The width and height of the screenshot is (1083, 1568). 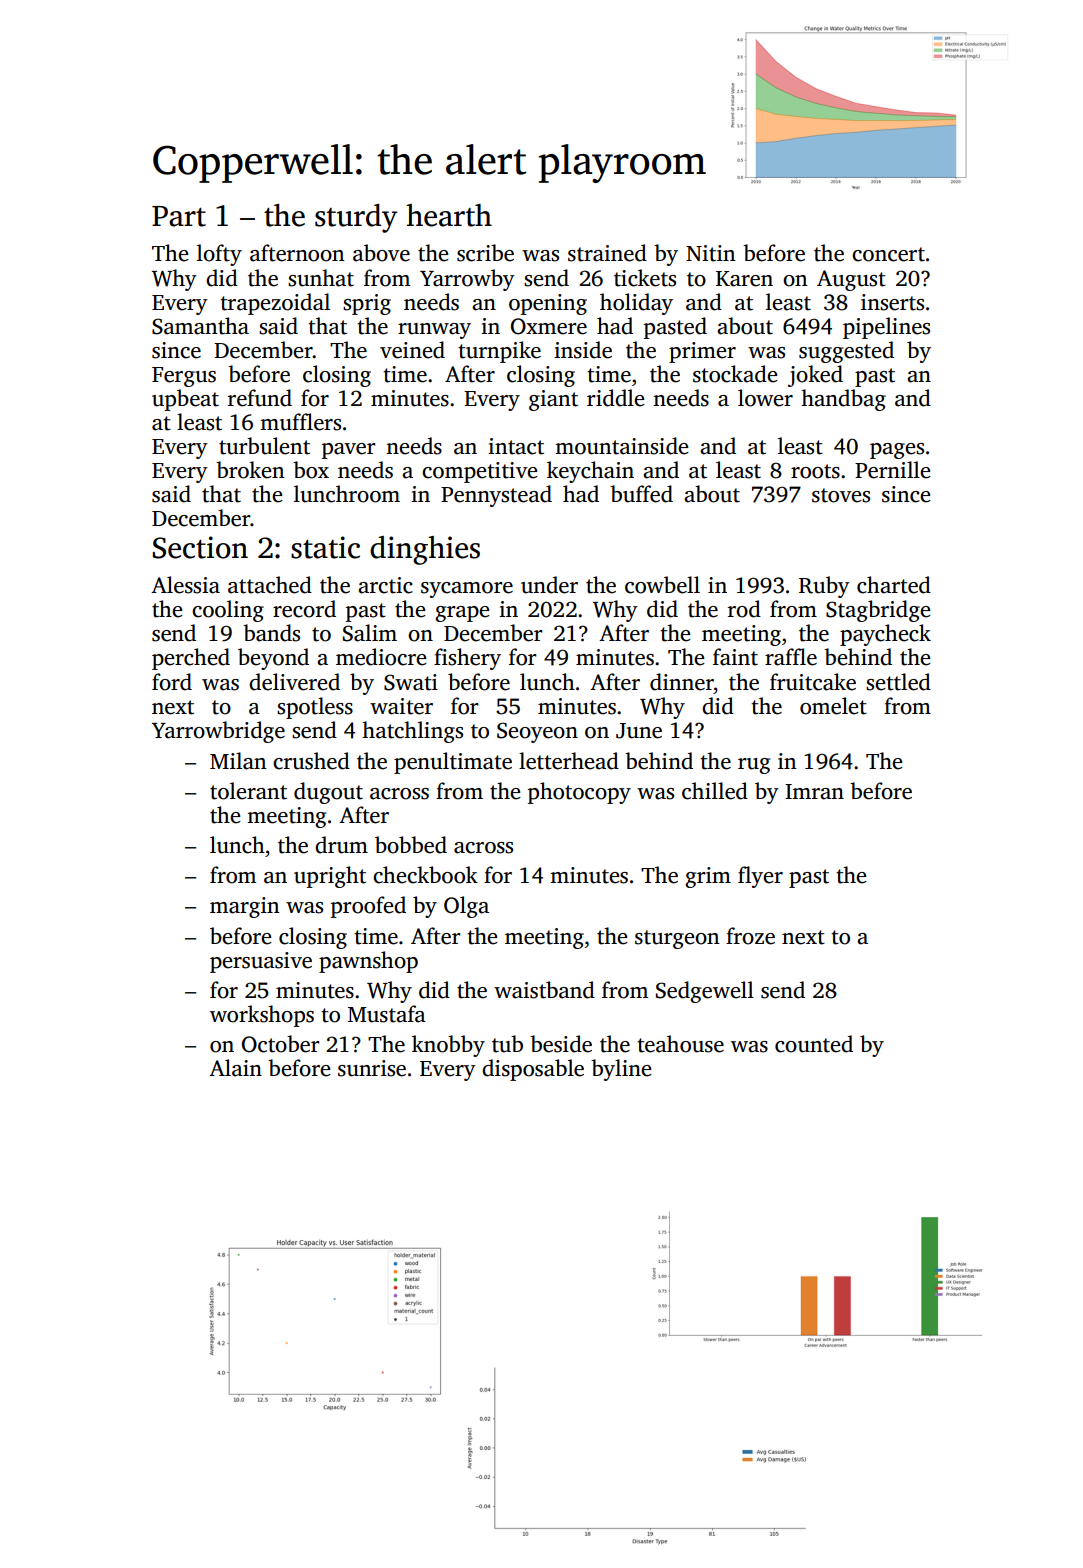 What do you see at coordinates (621, 1070) in the screenshot?
I see `byline` at bounding box center [621, 1070].
